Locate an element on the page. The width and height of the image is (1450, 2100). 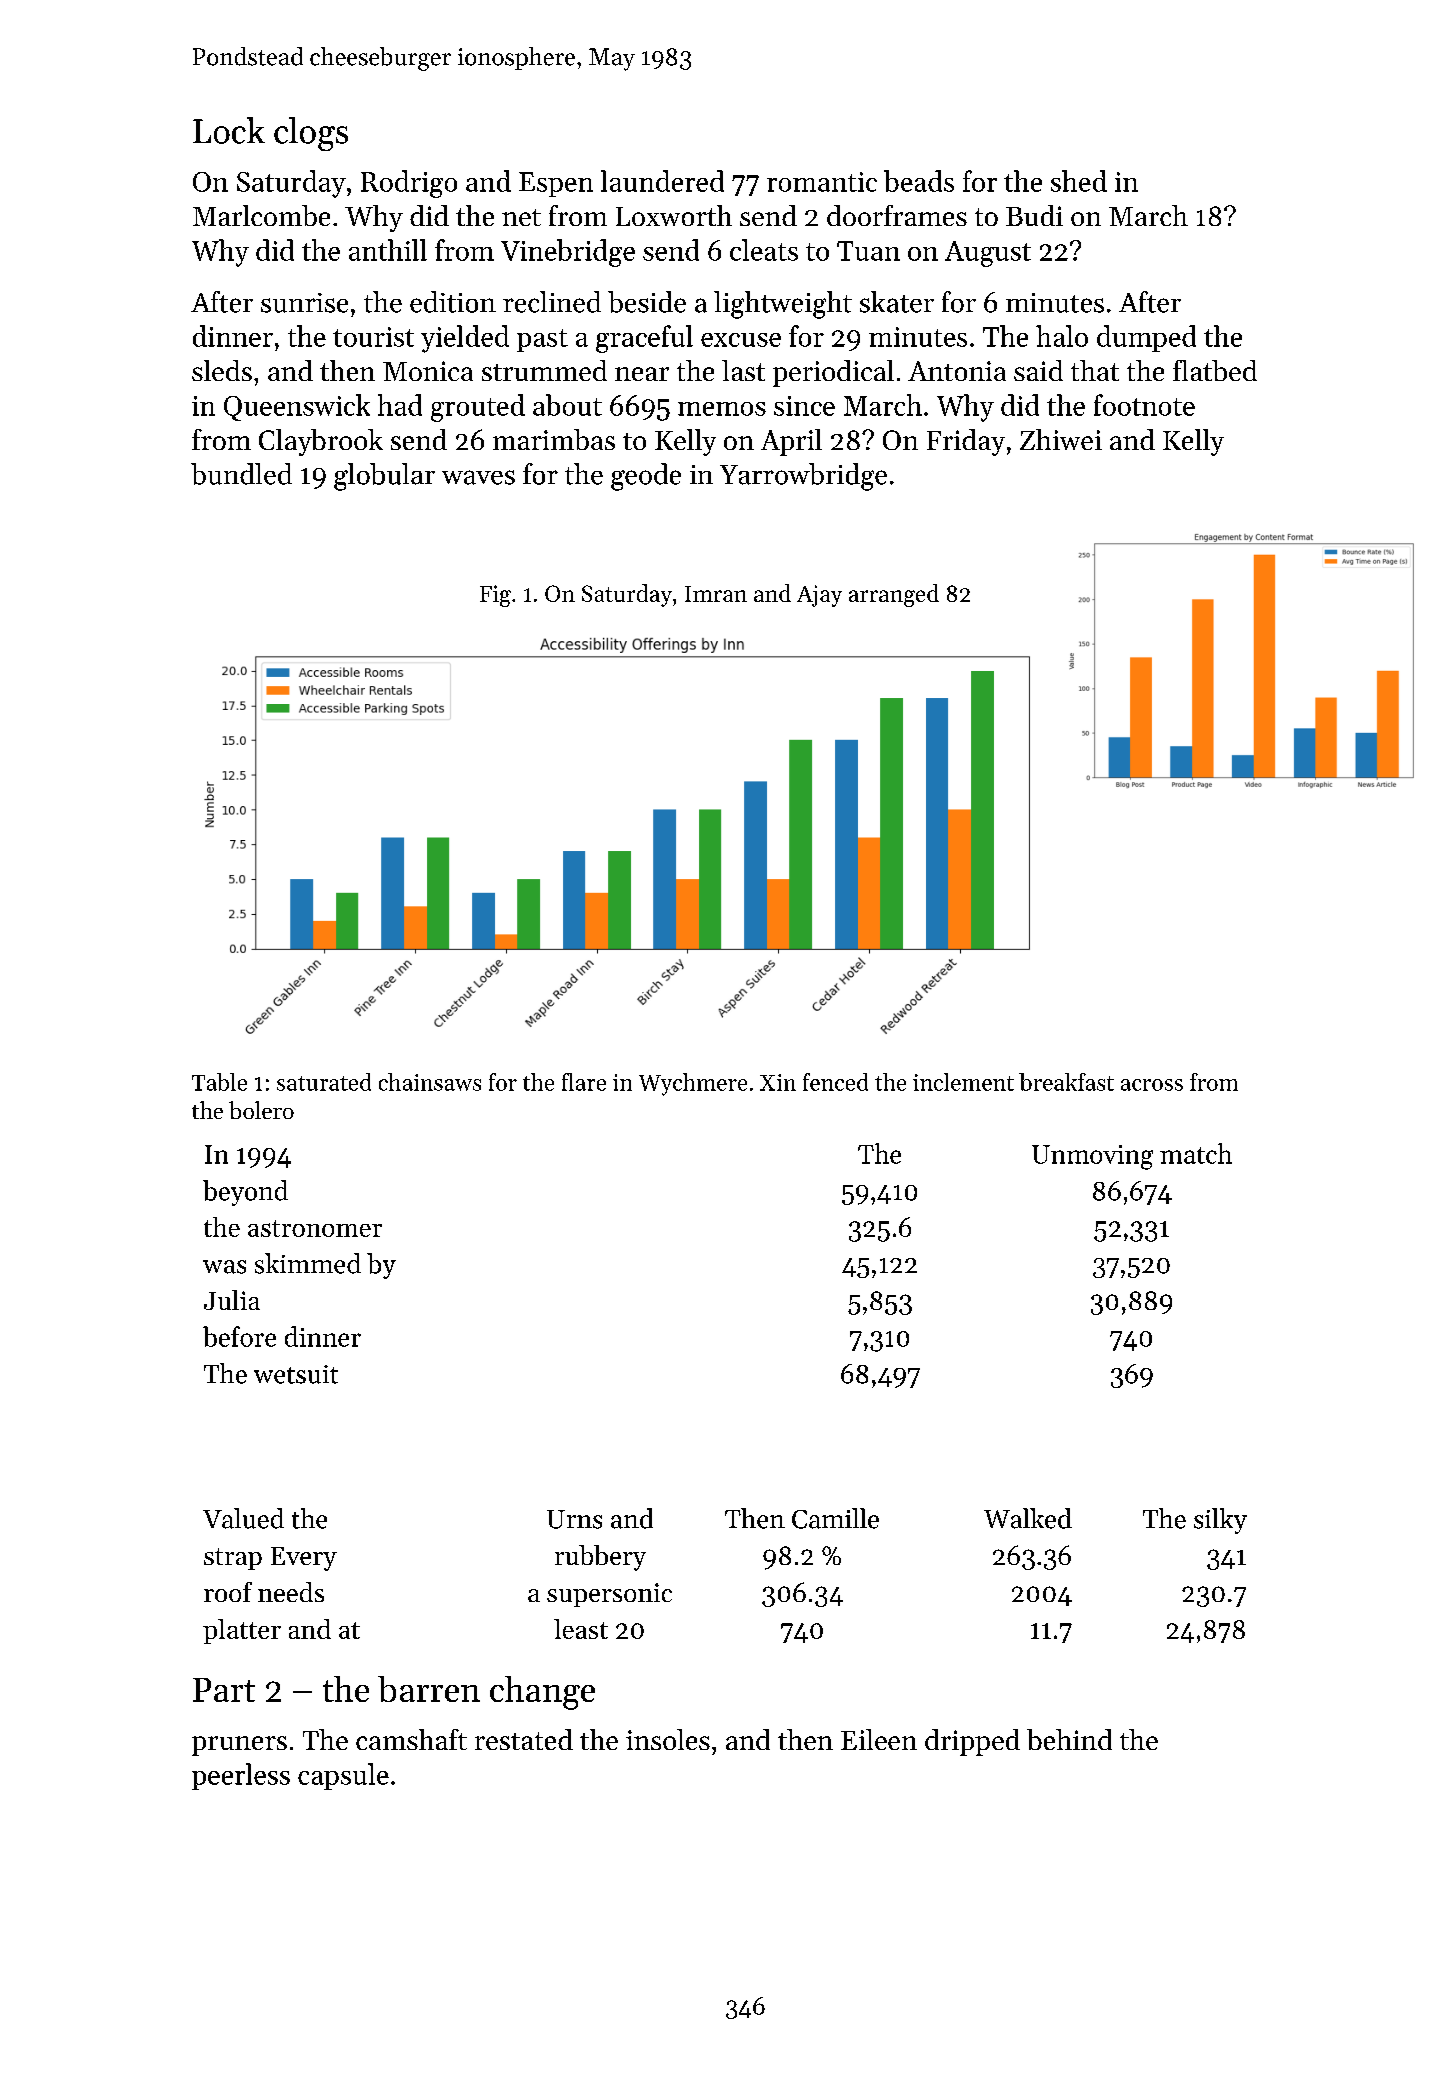
laundered is located at coordinates (662, 181).
